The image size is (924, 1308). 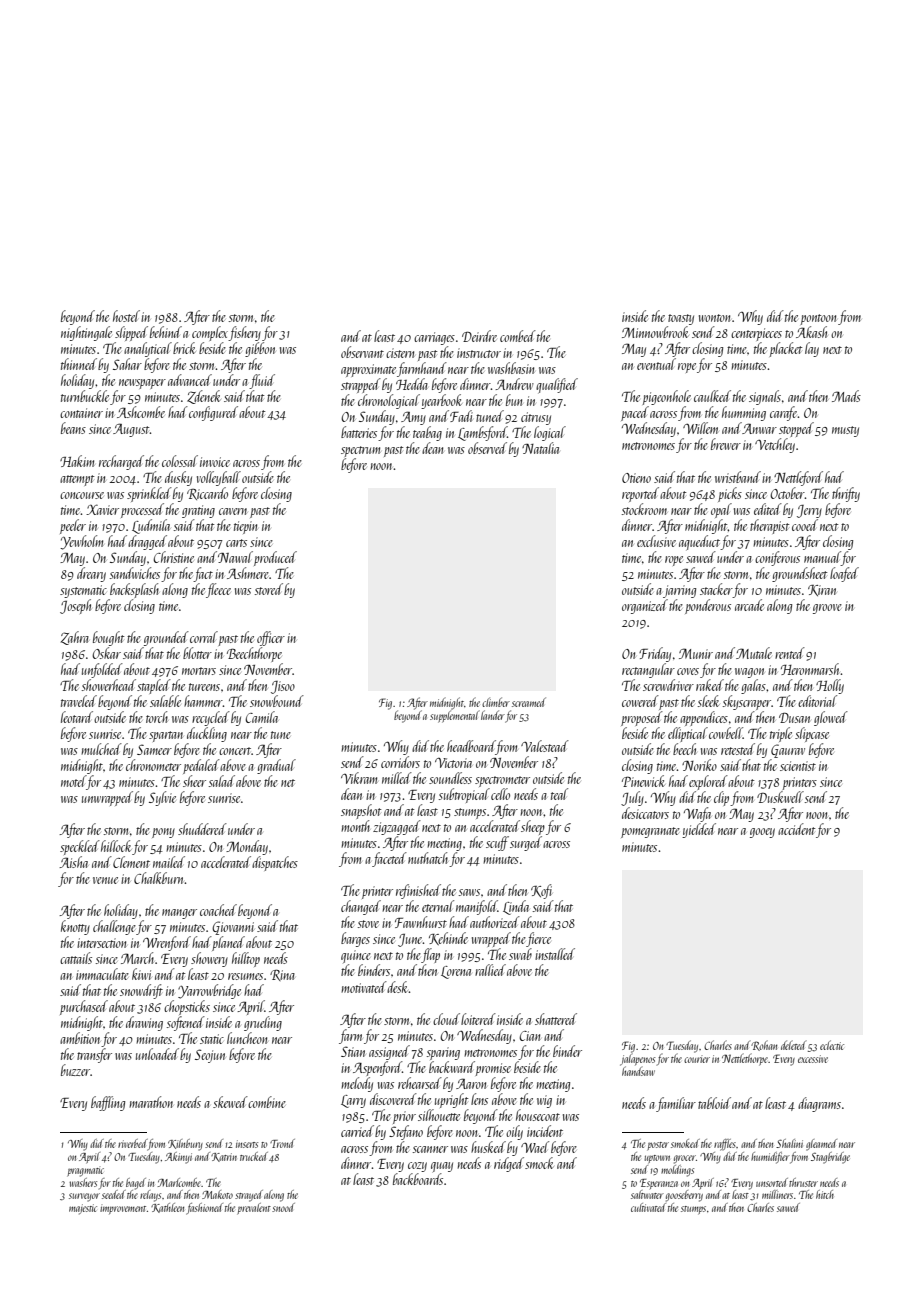 I want to click on diagrams, so click(x=819, y=1104).
